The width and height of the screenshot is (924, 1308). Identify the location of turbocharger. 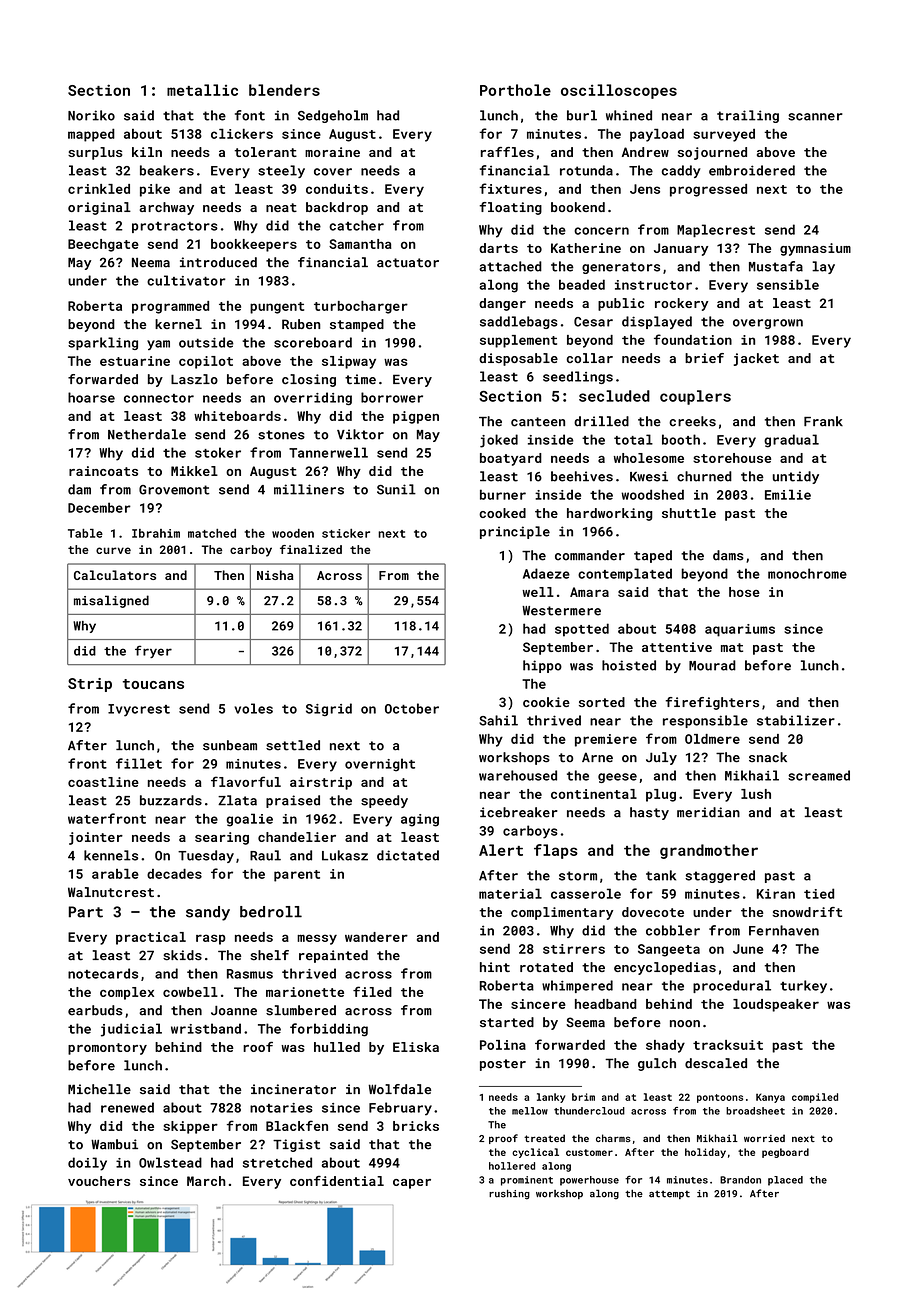
(361, 307).
